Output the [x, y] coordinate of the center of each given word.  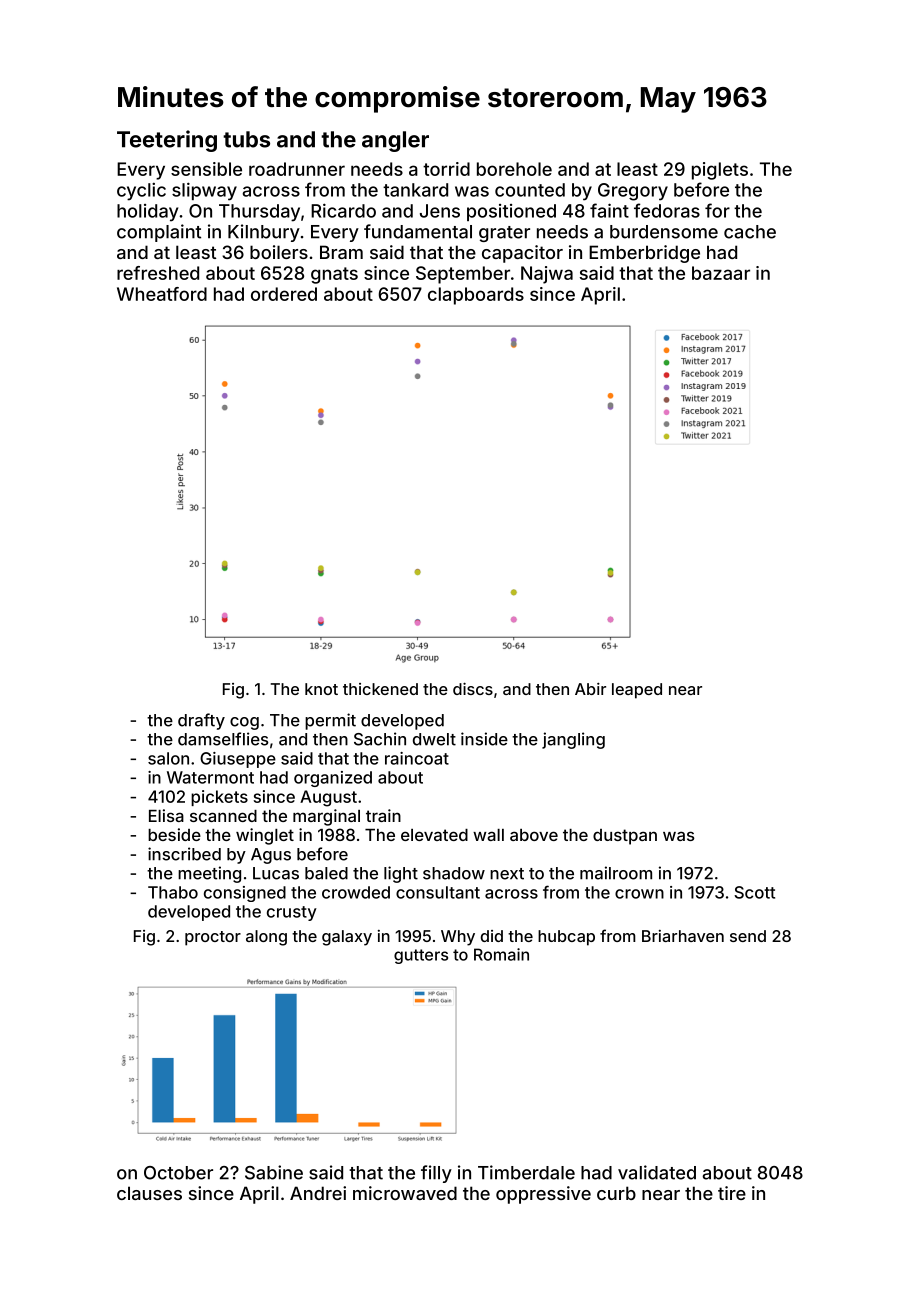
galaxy [347, 938]
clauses [149, 1193]
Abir [590, 689]
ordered [284, 294]
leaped [637, 691]
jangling [573, 740]
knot [321, 689]
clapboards [476, 296]
